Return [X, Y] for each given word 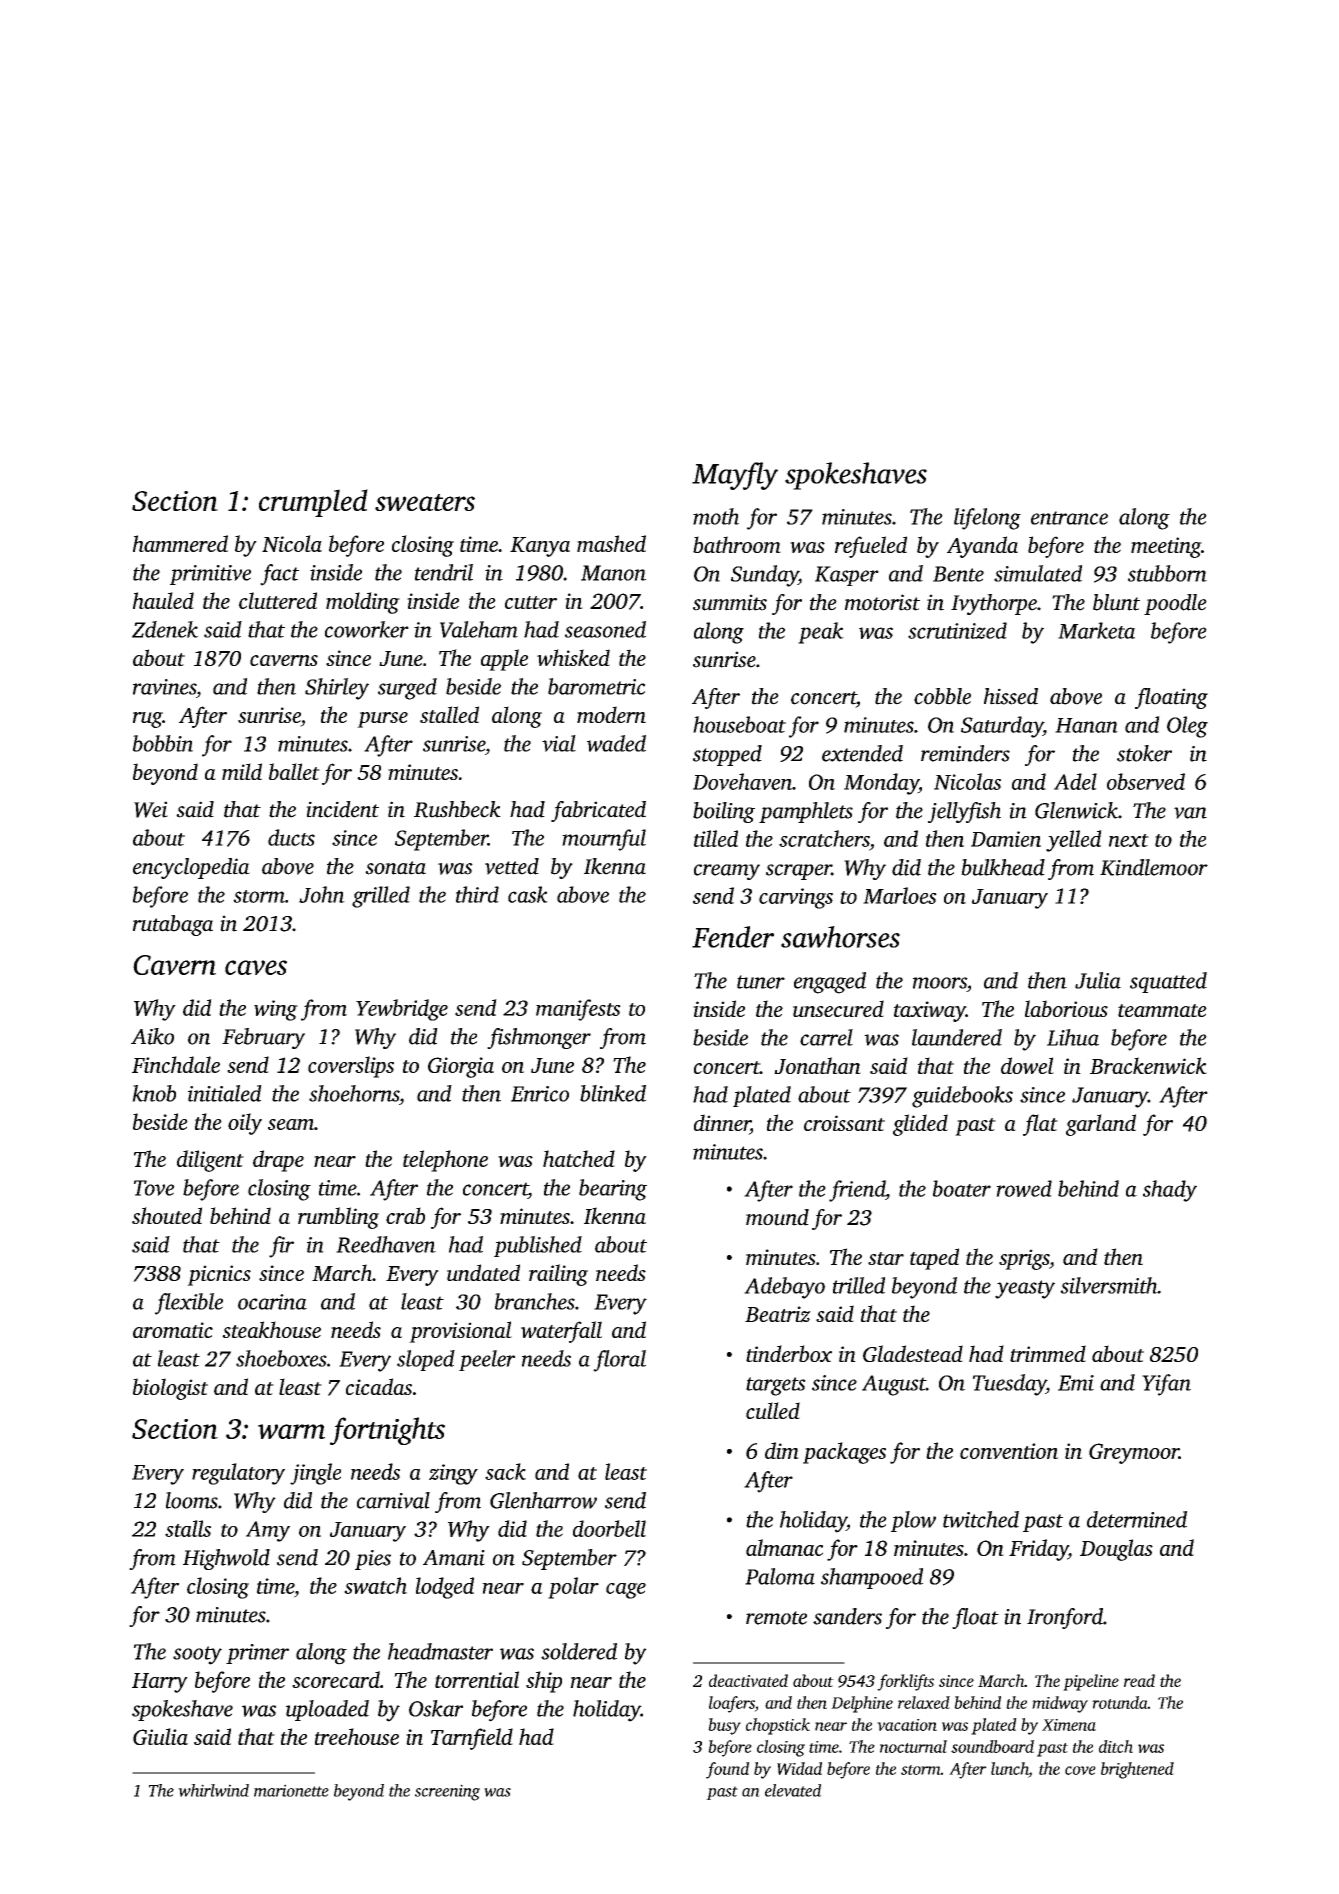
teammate [1162, 1010]
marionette [291, 1790]
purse [382, 720]
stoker [1144, 753]
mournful [604, 840]
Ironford [1065, 1618]
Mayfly [735, 476]
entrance [1069, 518]
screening [447, 1792]
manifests [578, 1010]
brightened [1137, 1770]
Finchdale [176, 1064]
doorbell [609, 1528]
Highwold [226, 1559]
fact [279, 575]
